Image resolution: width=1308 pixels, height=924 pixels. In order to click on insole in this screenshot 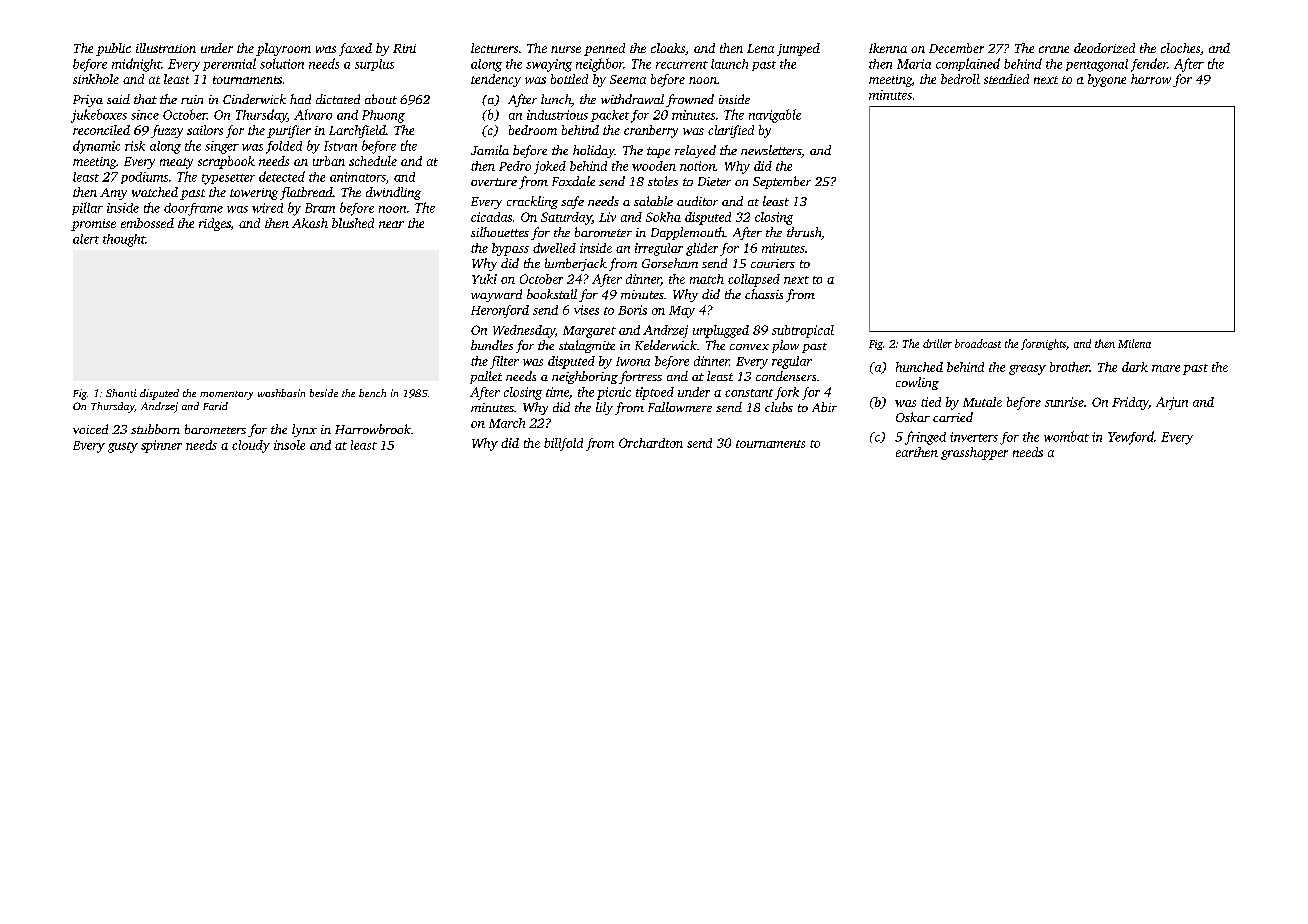, I will do `click(289, 445)`.
